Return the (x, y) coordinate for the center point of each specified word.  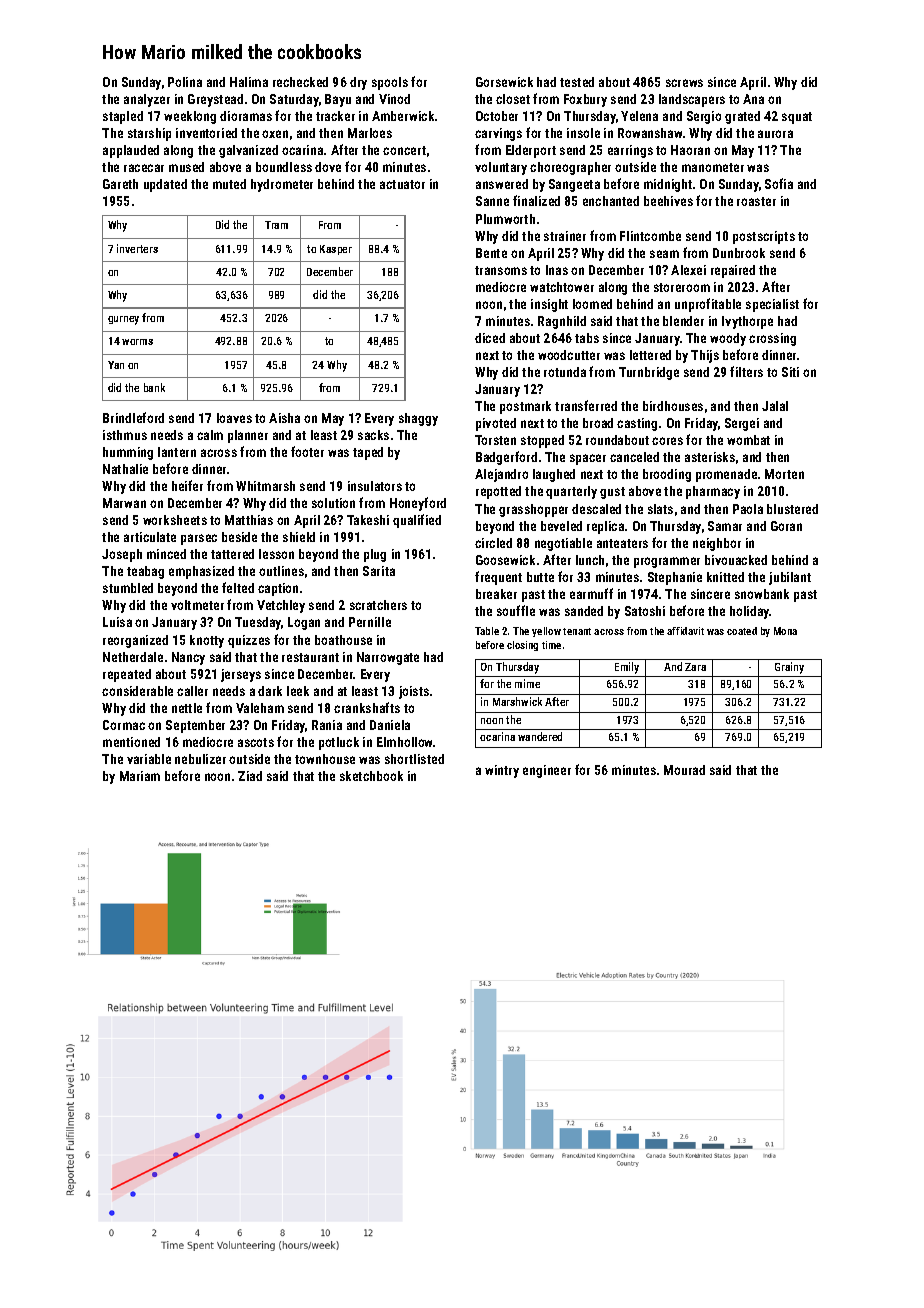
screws (684, 83)
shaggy (418, 419)
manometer (713, 167)
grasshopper (533, 510)
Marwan (124, 503)
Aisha (284, 418)
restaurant (310, 657)
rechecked (300, 82)
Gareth (120, 184)
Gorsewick (504, 82)
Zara (695, 667)
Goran (786, 526)
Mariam (140, 776)
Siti (790, 372)
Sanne (492, 201)
